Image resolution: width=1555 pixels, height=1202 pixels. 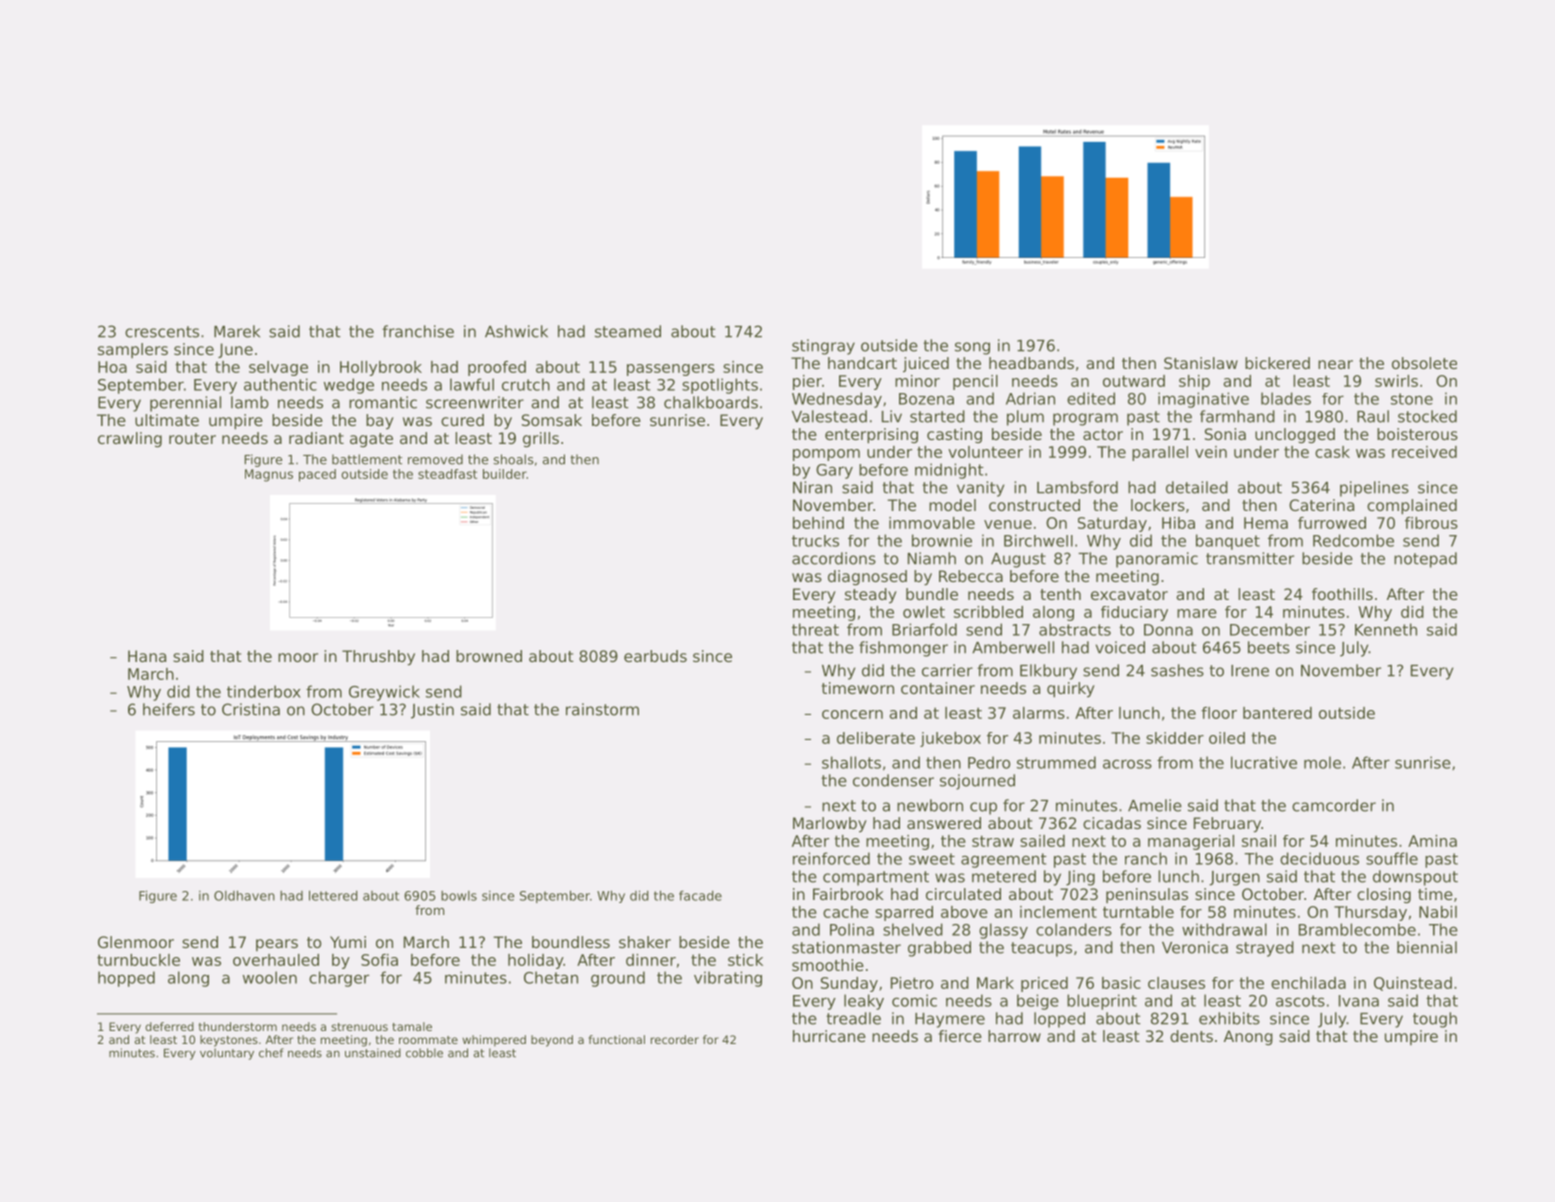 I want to click on steamed, so click(x=628, y=331).
